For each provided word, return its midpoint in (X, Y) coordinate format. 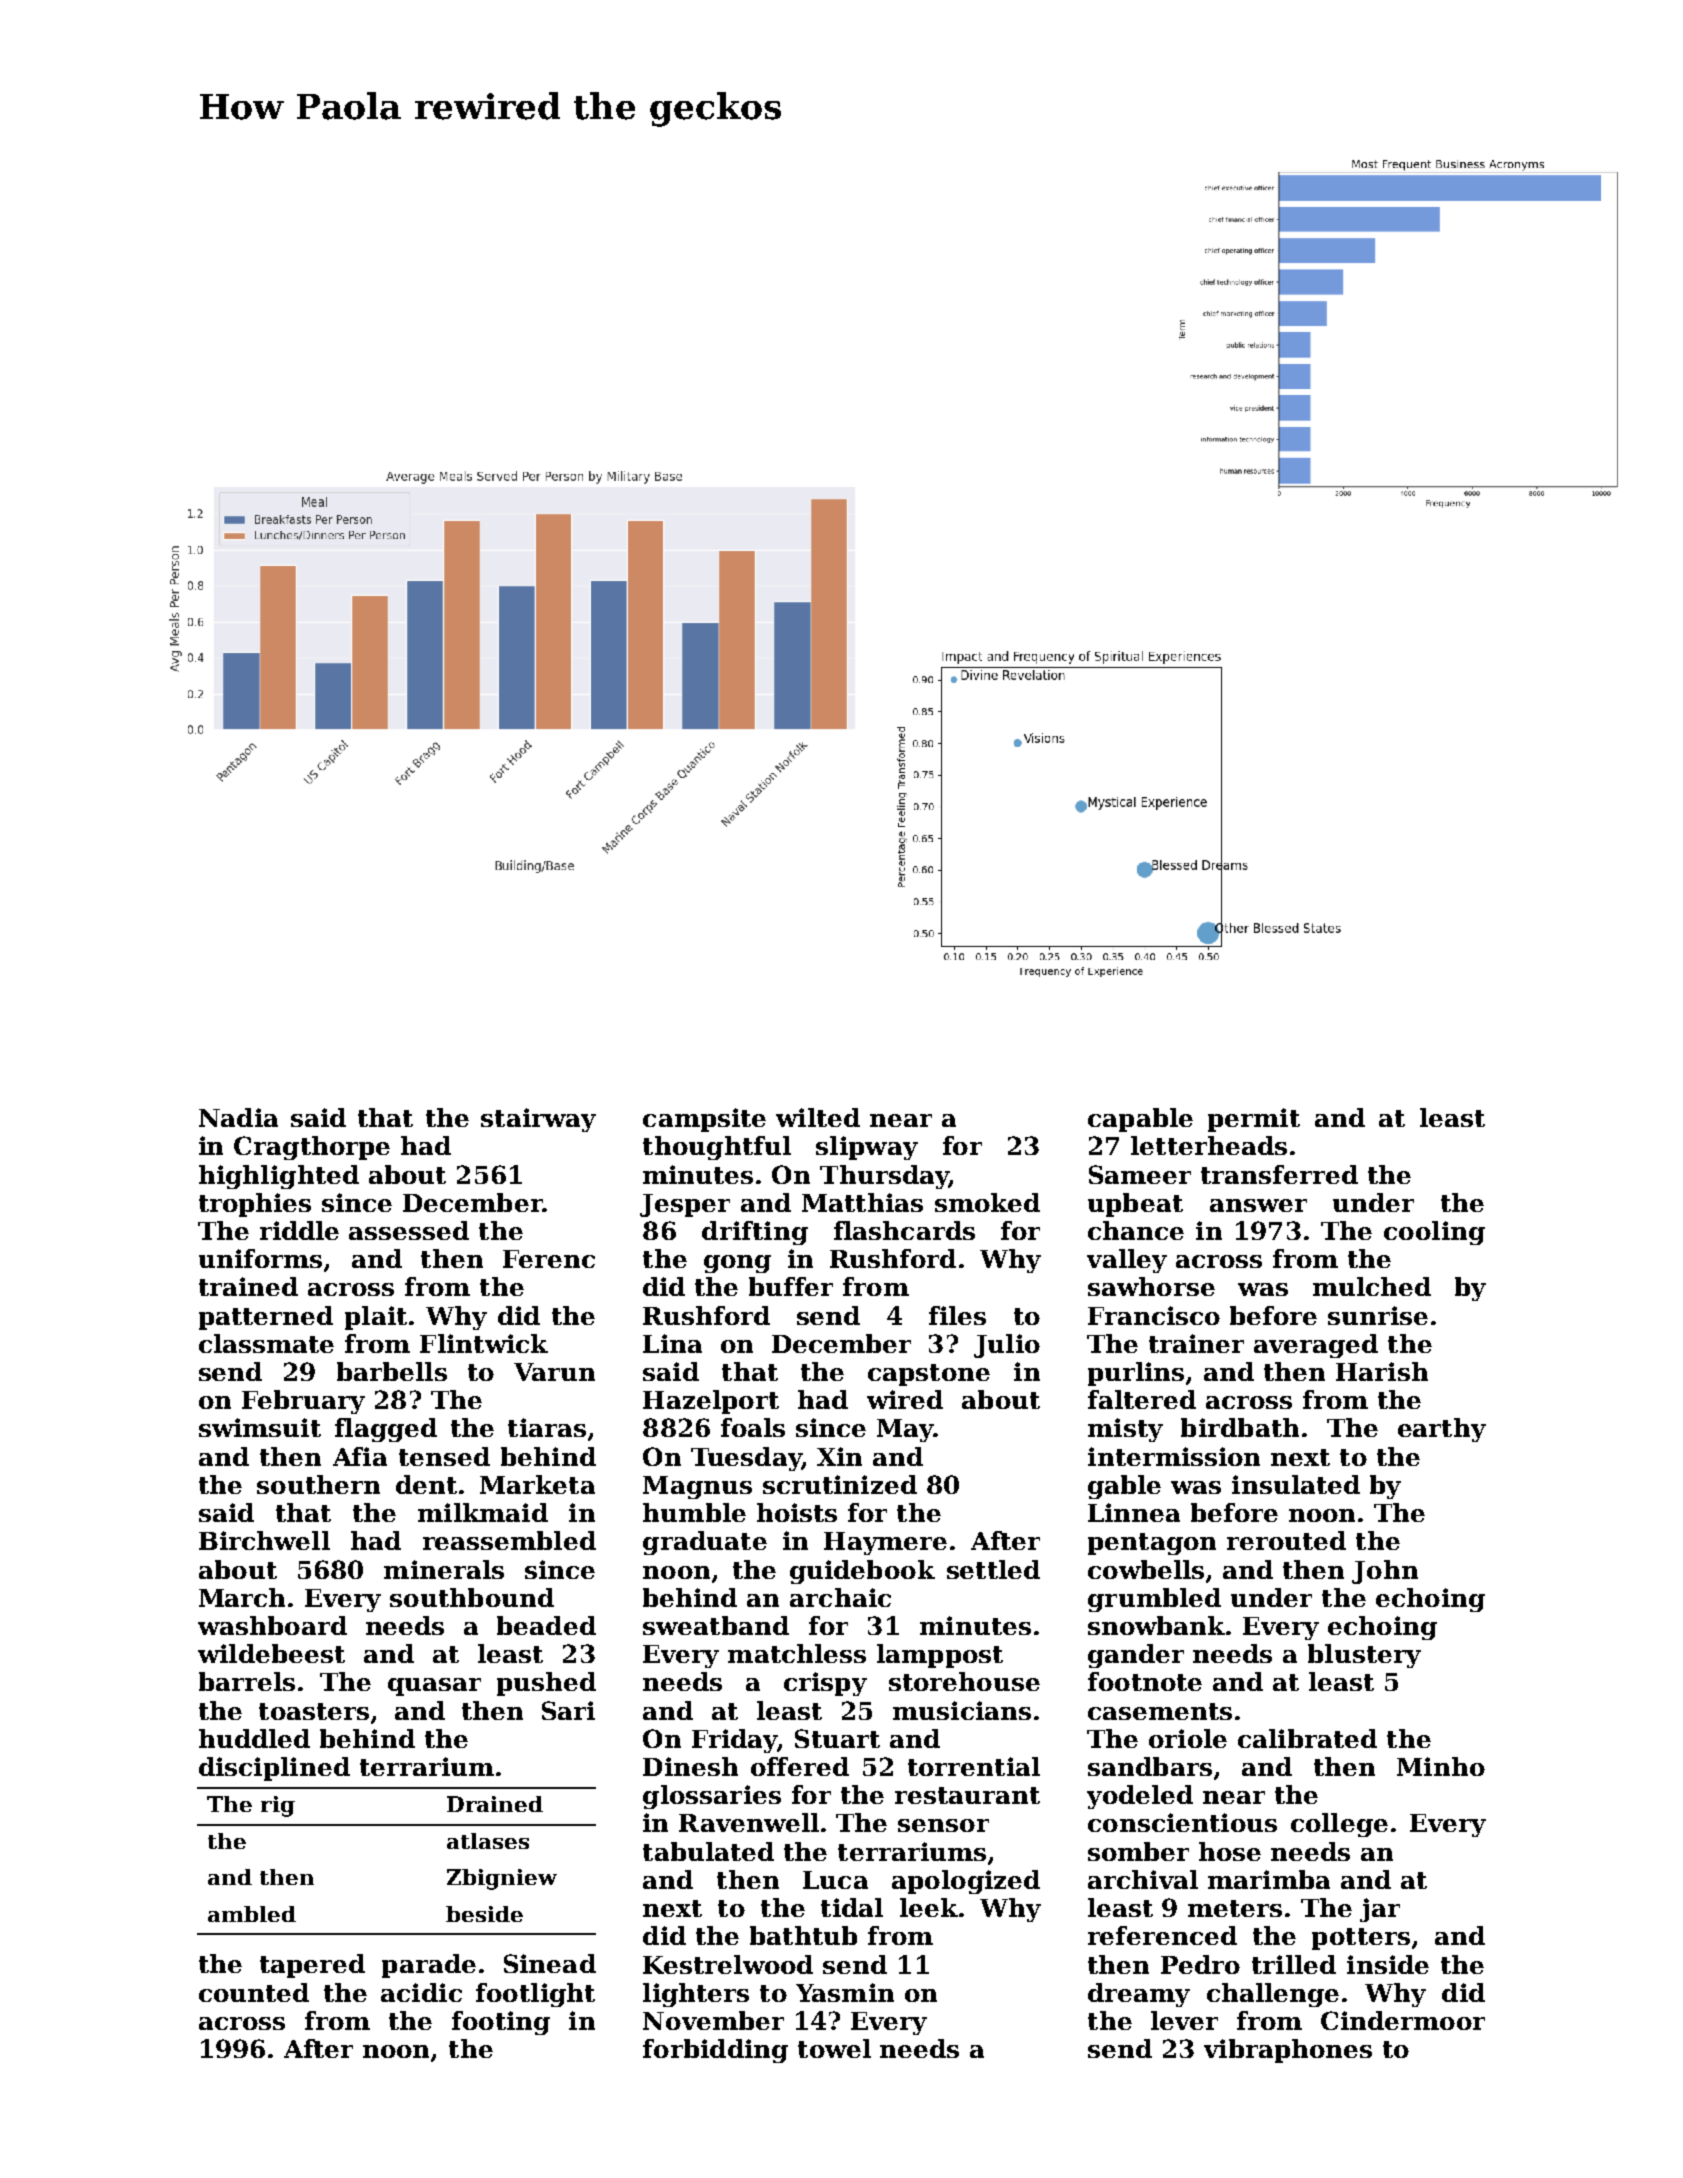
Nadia (238, 1117)
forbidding (715, 2051)
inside (1388, 1964)
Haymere (885, 1543)
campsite (704, 1120)
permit (1254, 1120)
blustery (1364, 1656)
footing (501, 2023)
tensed (444, 1456)
